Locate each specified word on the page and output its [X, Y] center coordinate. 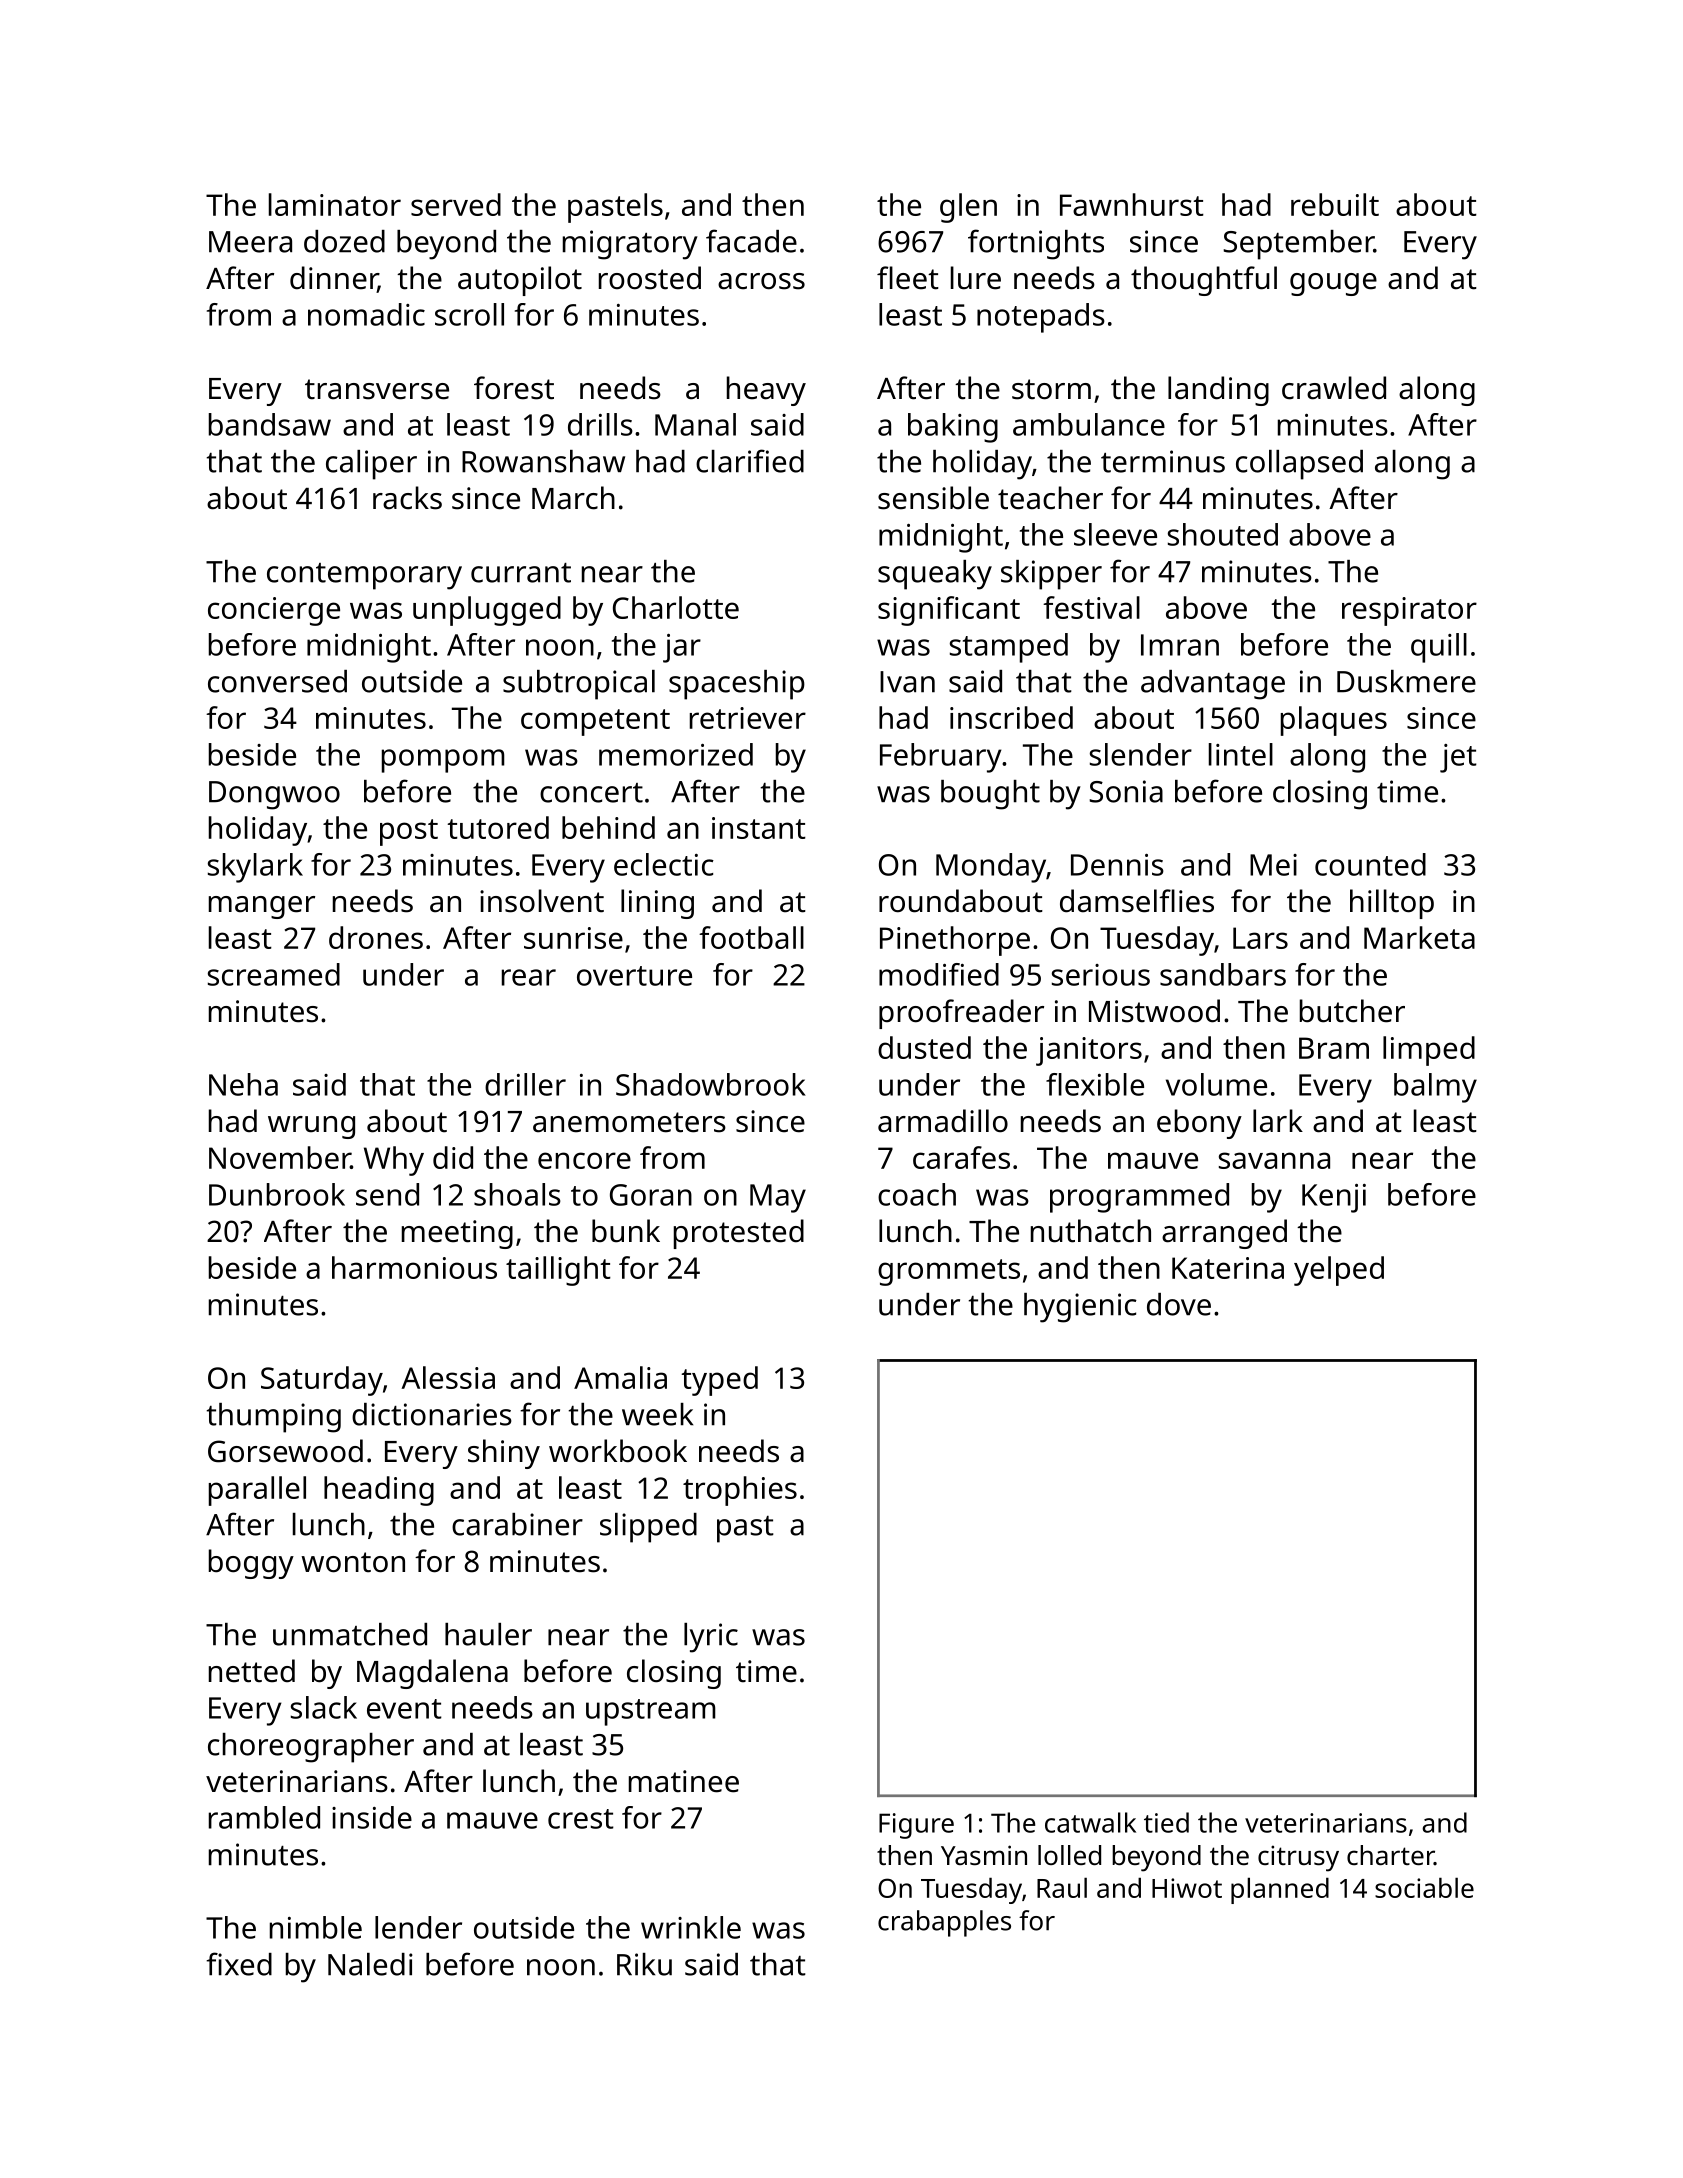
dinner [334, 279]
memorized [676, 754]
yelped [1339, 1271]
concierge [274, 611]
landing [1218, 391]
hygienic [1080, 1308]
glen [968, 208]
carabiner [517, 1524]
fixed [239, 1964]
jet [1458, 758]
